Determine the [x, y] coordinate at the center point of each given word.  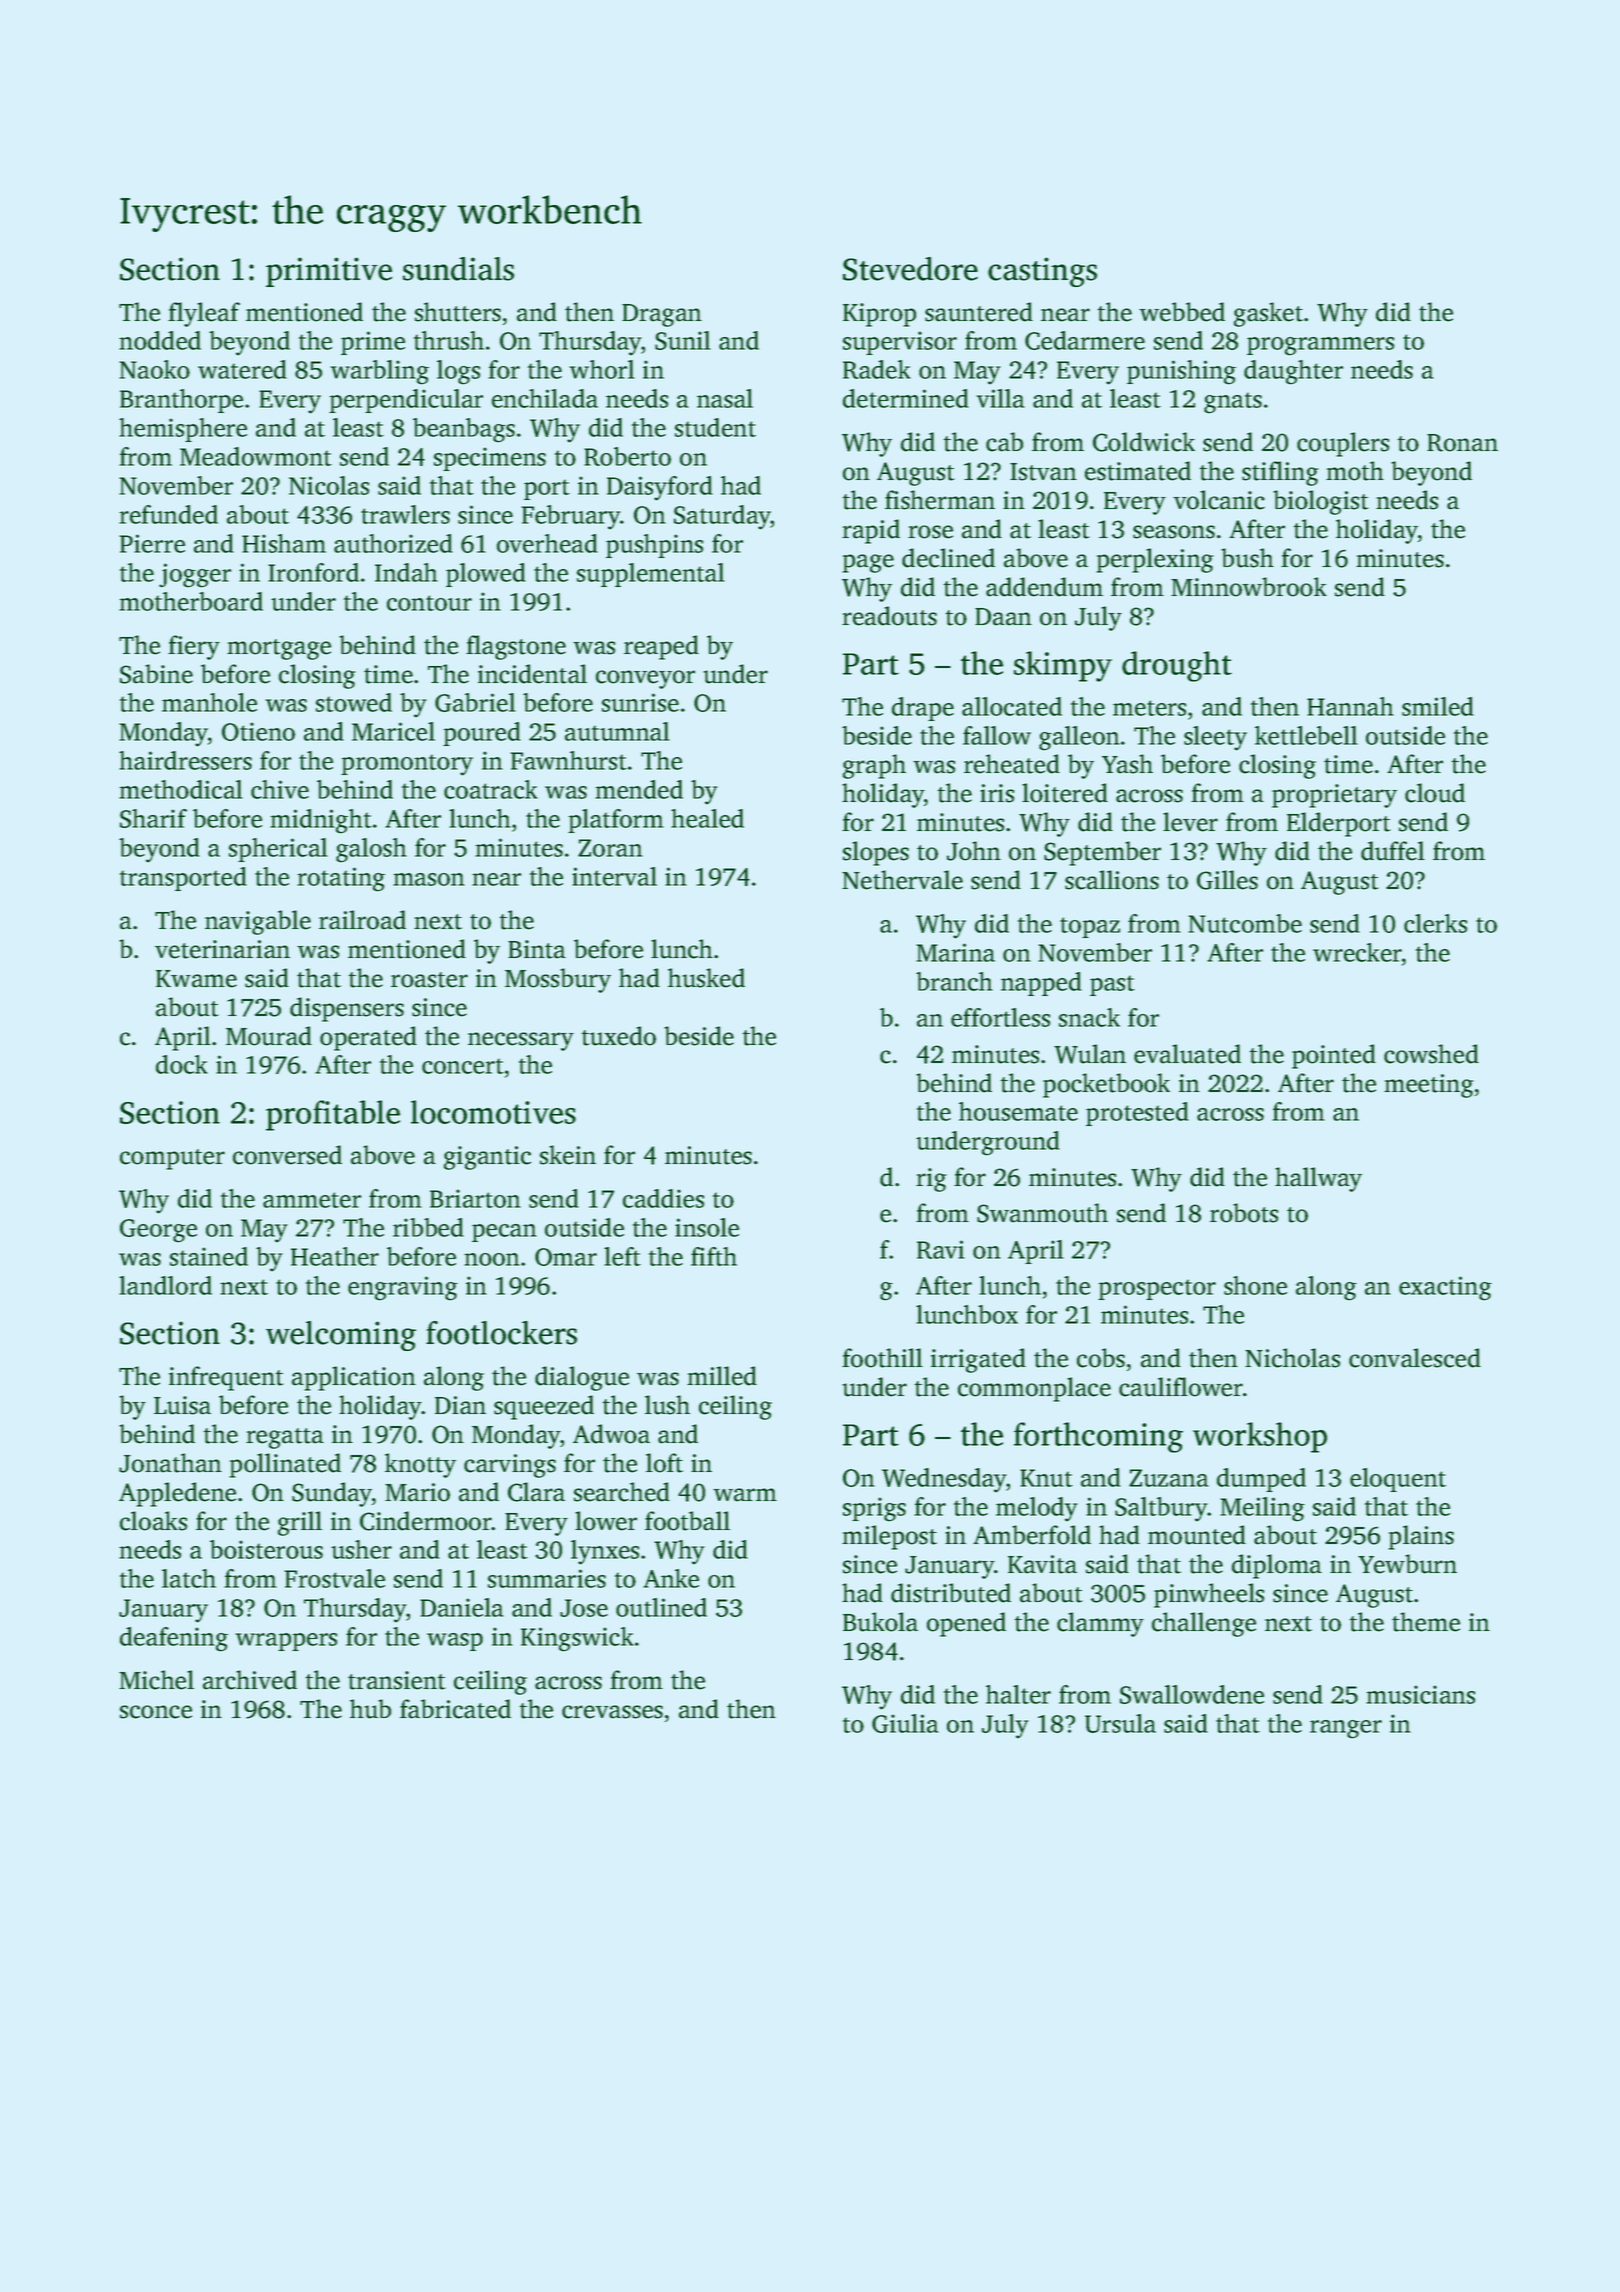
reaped [661, 647]
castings [1042, 272]
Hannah [1350, 706]
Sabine [156, 674]
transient [397, 1680]
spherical [278, 850]
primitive [329, 272]
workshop [1260, 1437]
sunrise [640, 702]
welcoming [341, 1336]
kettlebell [1306, 735]
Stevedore [910, 269]
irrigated [978, 1360]
